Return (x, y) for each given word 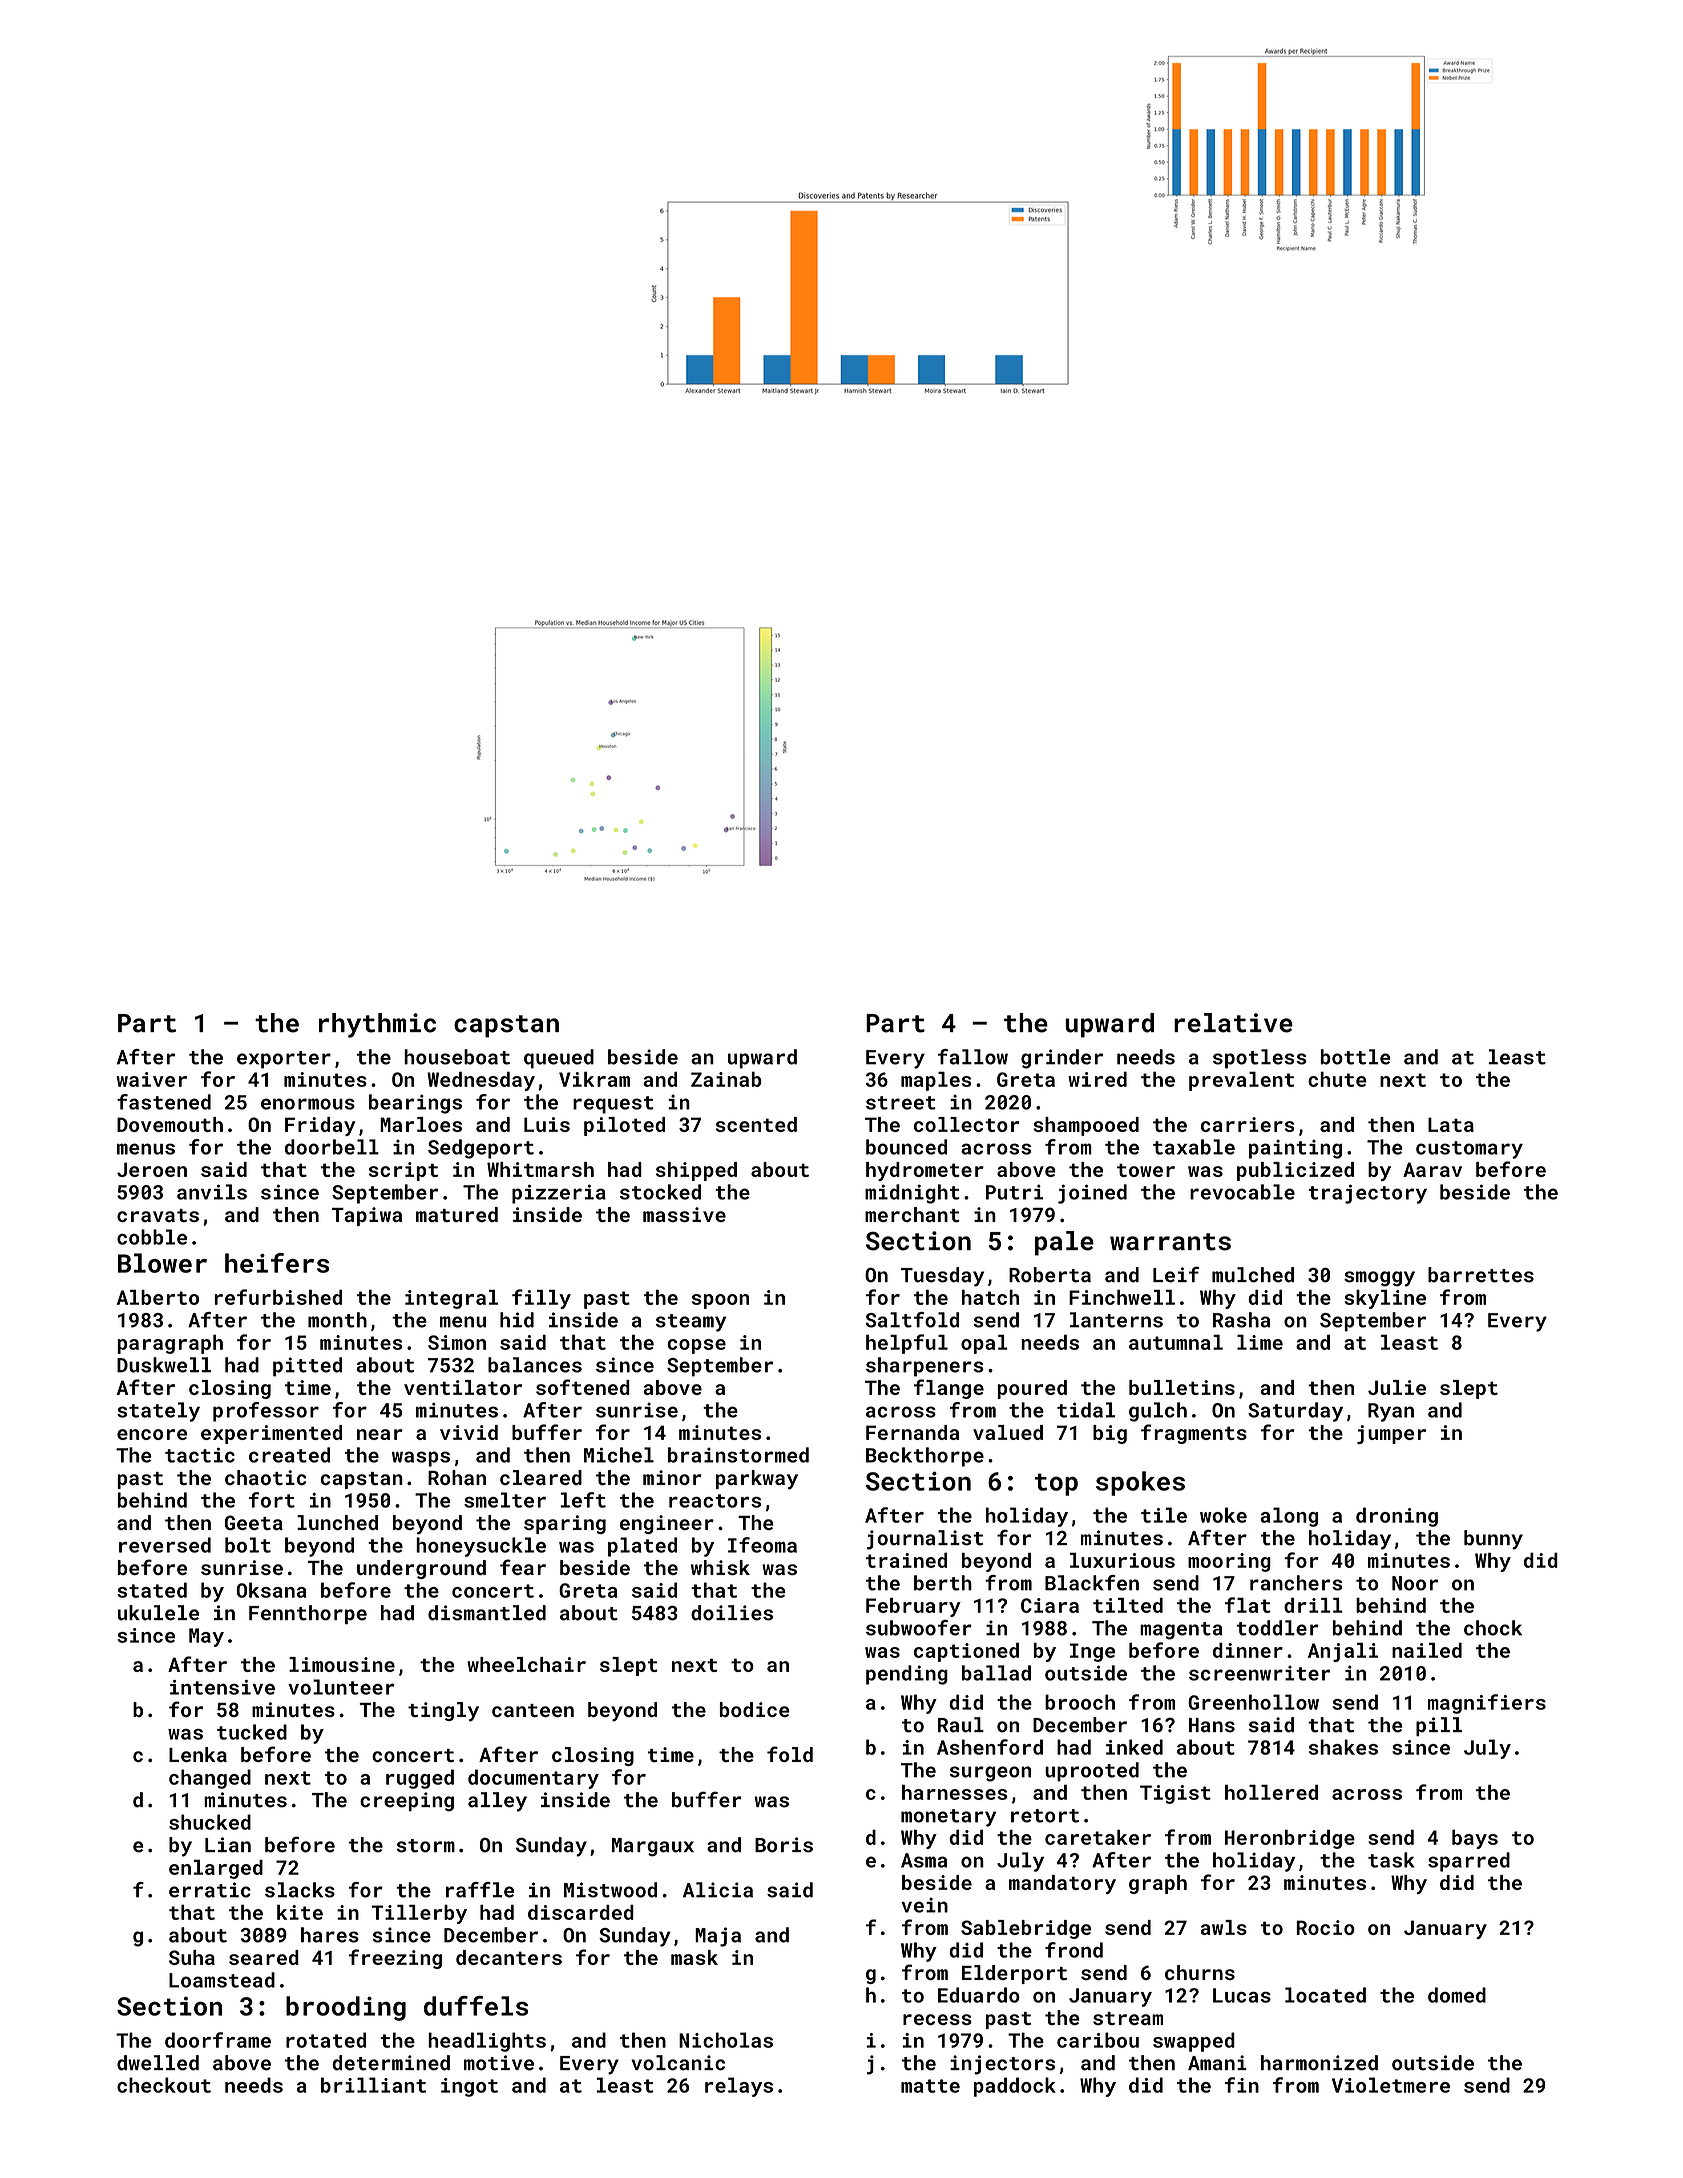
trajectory (1367, 1194)
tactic (200, 1455)
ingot (469, 2087)
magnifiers (1487, 1704)
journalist (925, 1540)
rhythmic (377, 1025)
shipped (696, 1171)
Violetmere (1391, 2085)
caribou (1098, 2040)
